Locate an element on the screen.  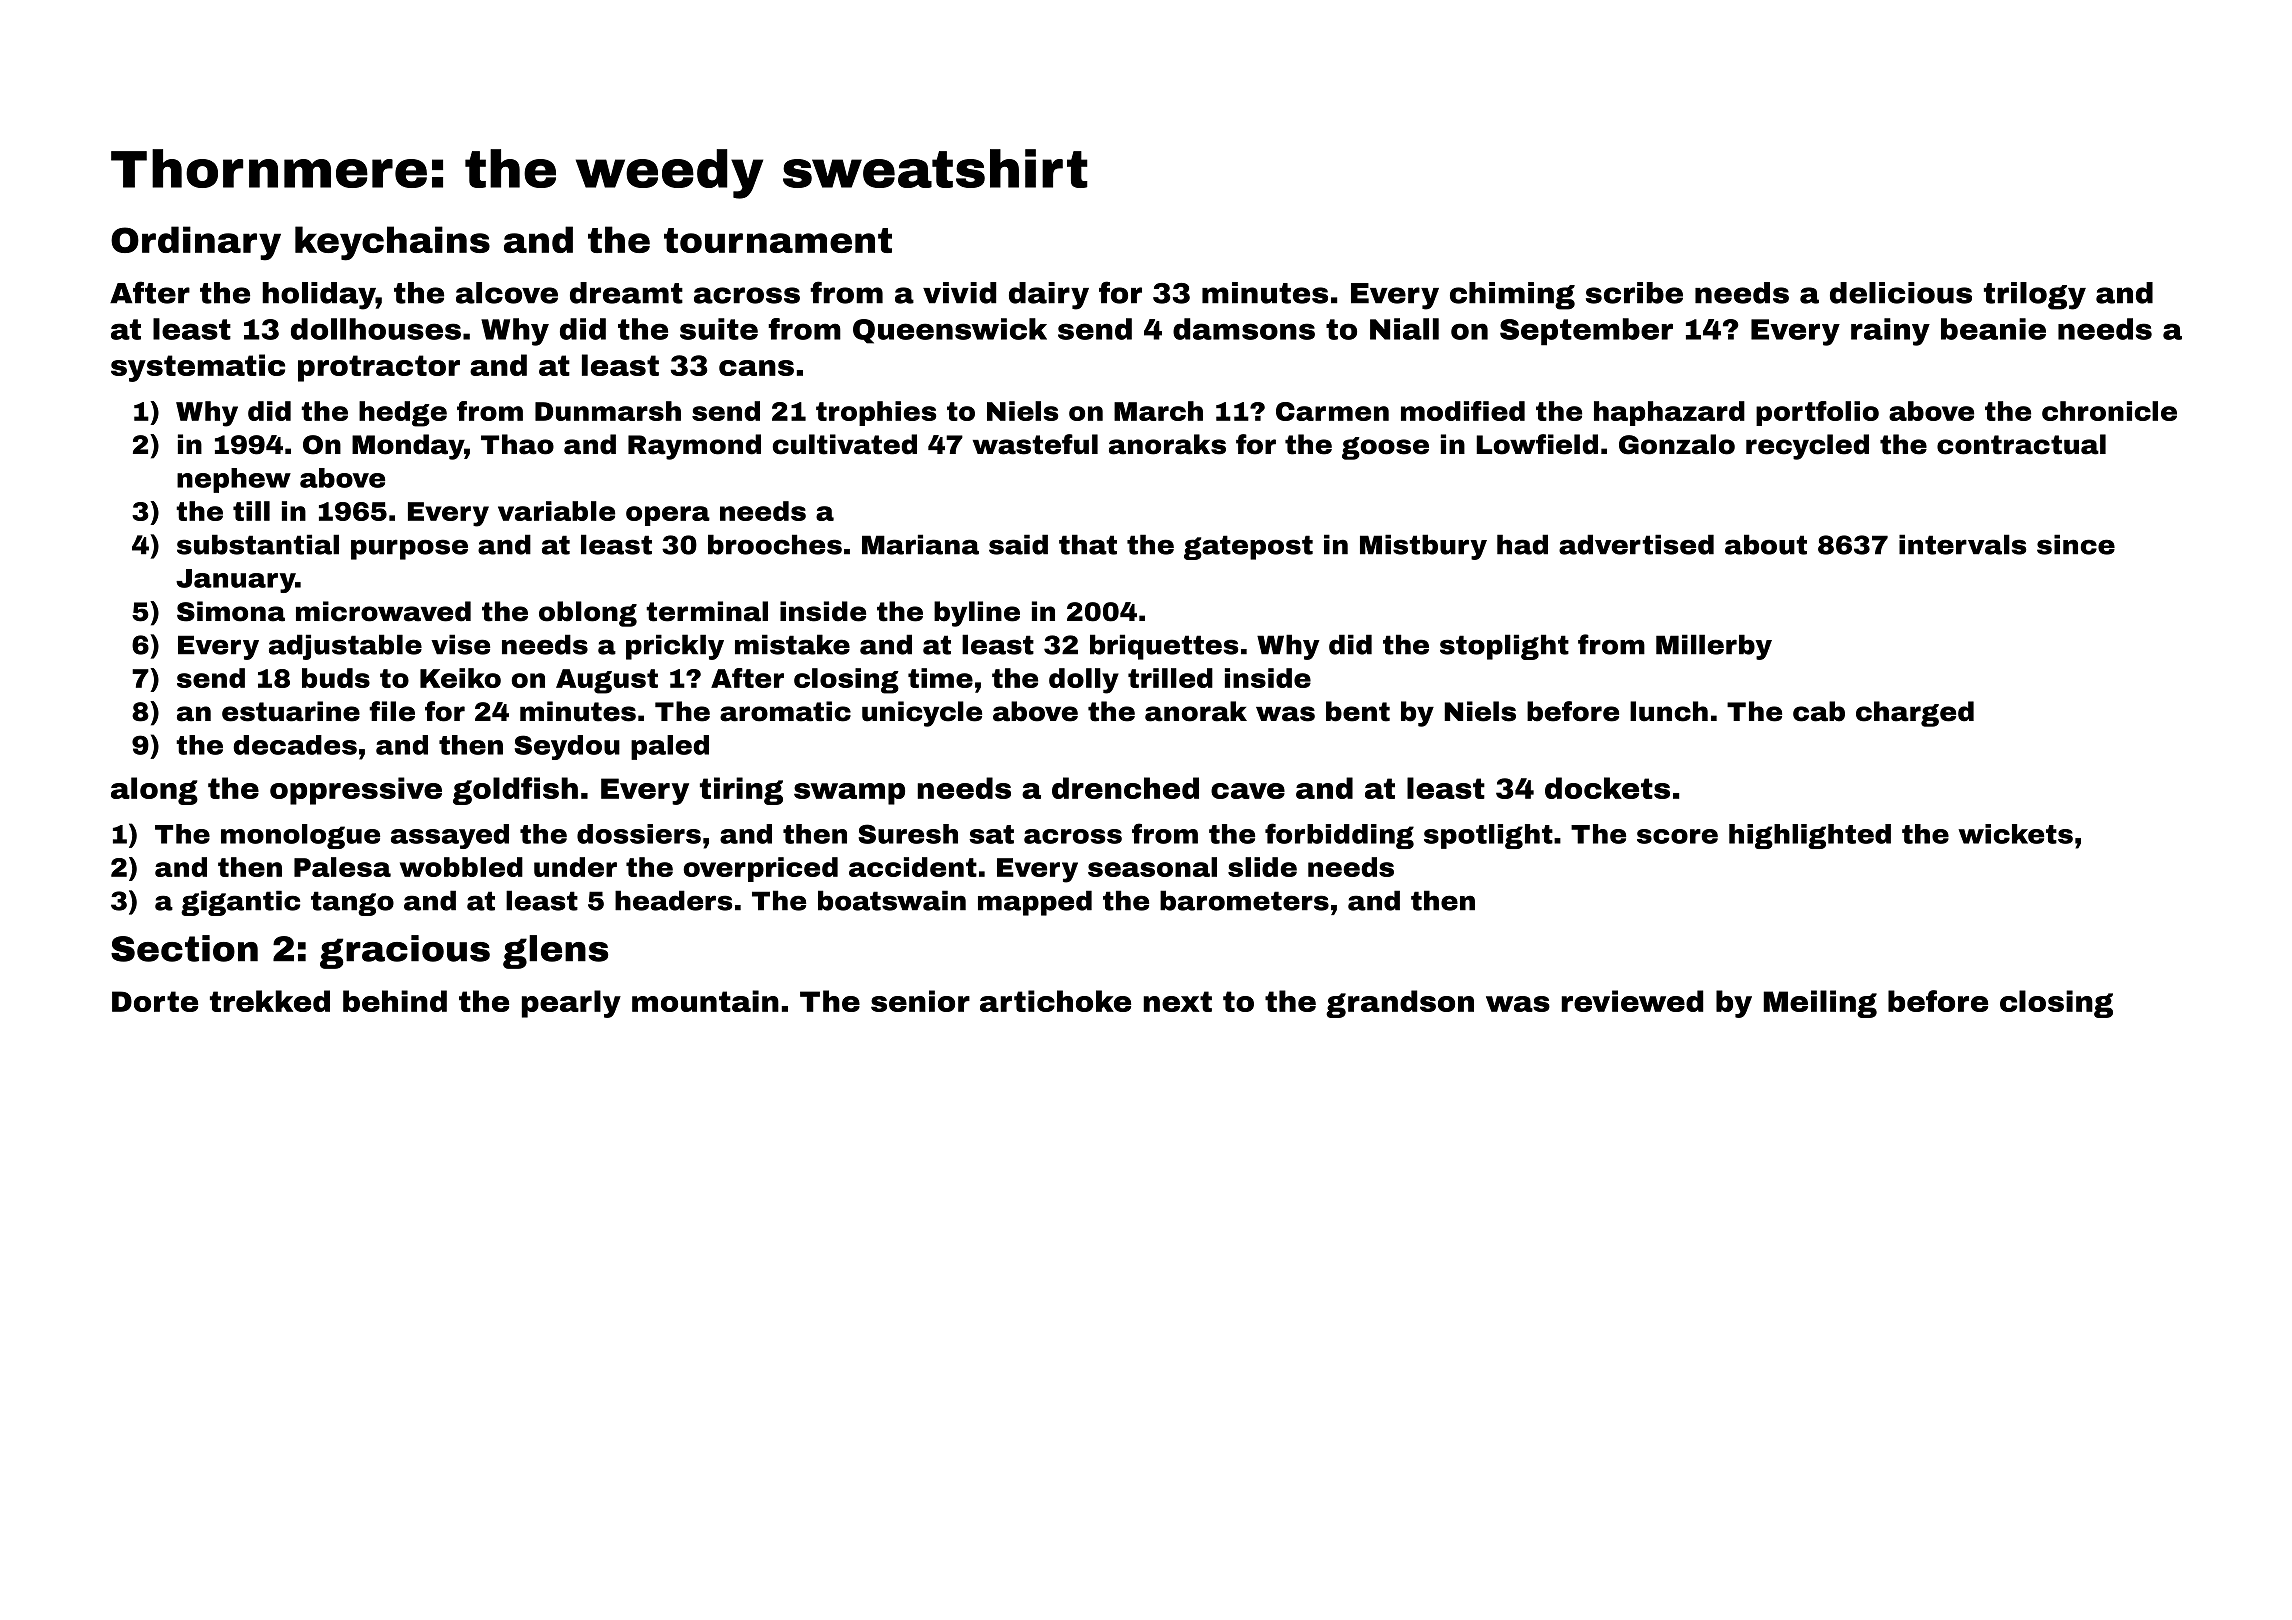
brooches is located at coordinates (775, 544).
